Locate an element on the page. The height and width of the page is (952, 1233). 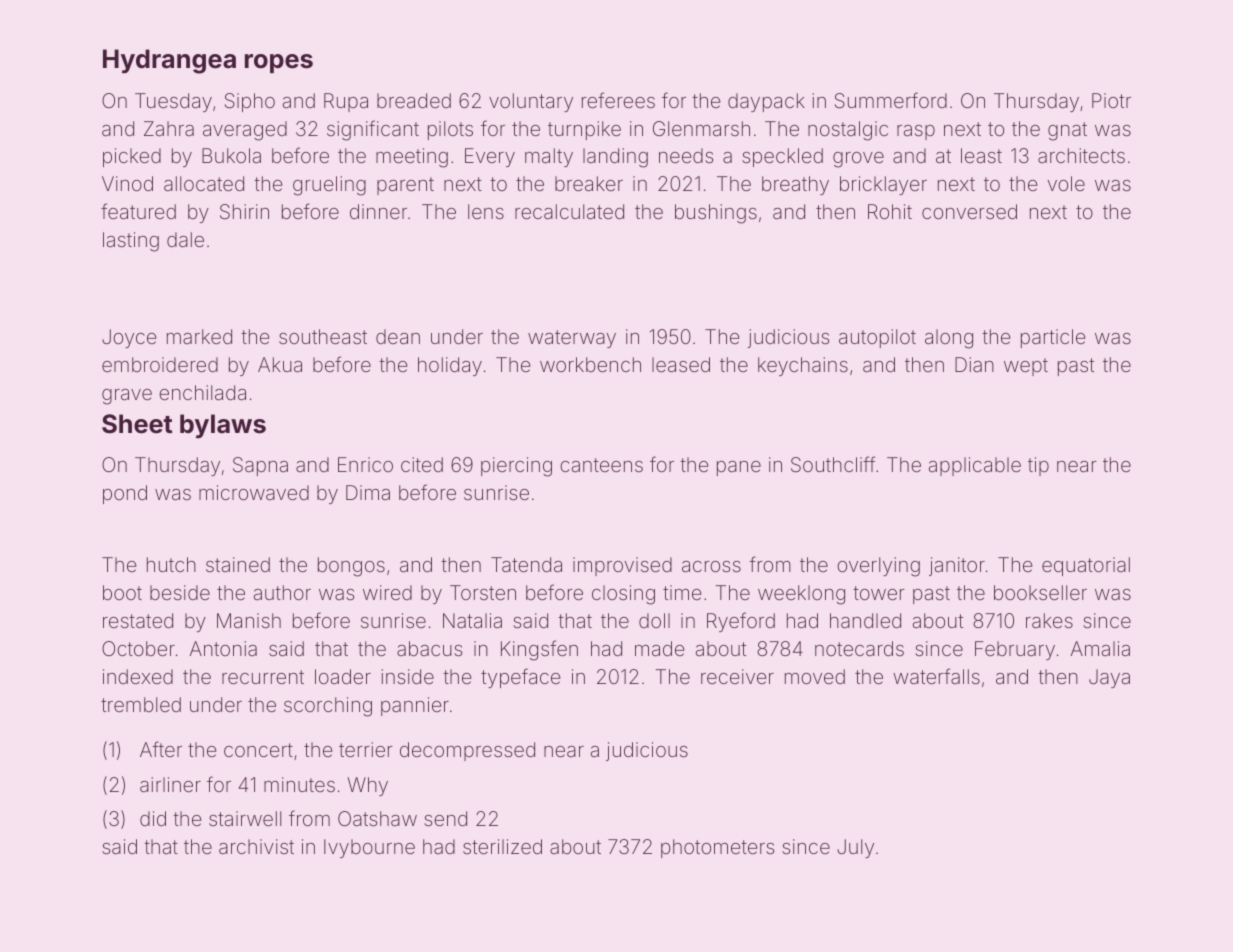
trembled is located at coordinates (141, 704).
